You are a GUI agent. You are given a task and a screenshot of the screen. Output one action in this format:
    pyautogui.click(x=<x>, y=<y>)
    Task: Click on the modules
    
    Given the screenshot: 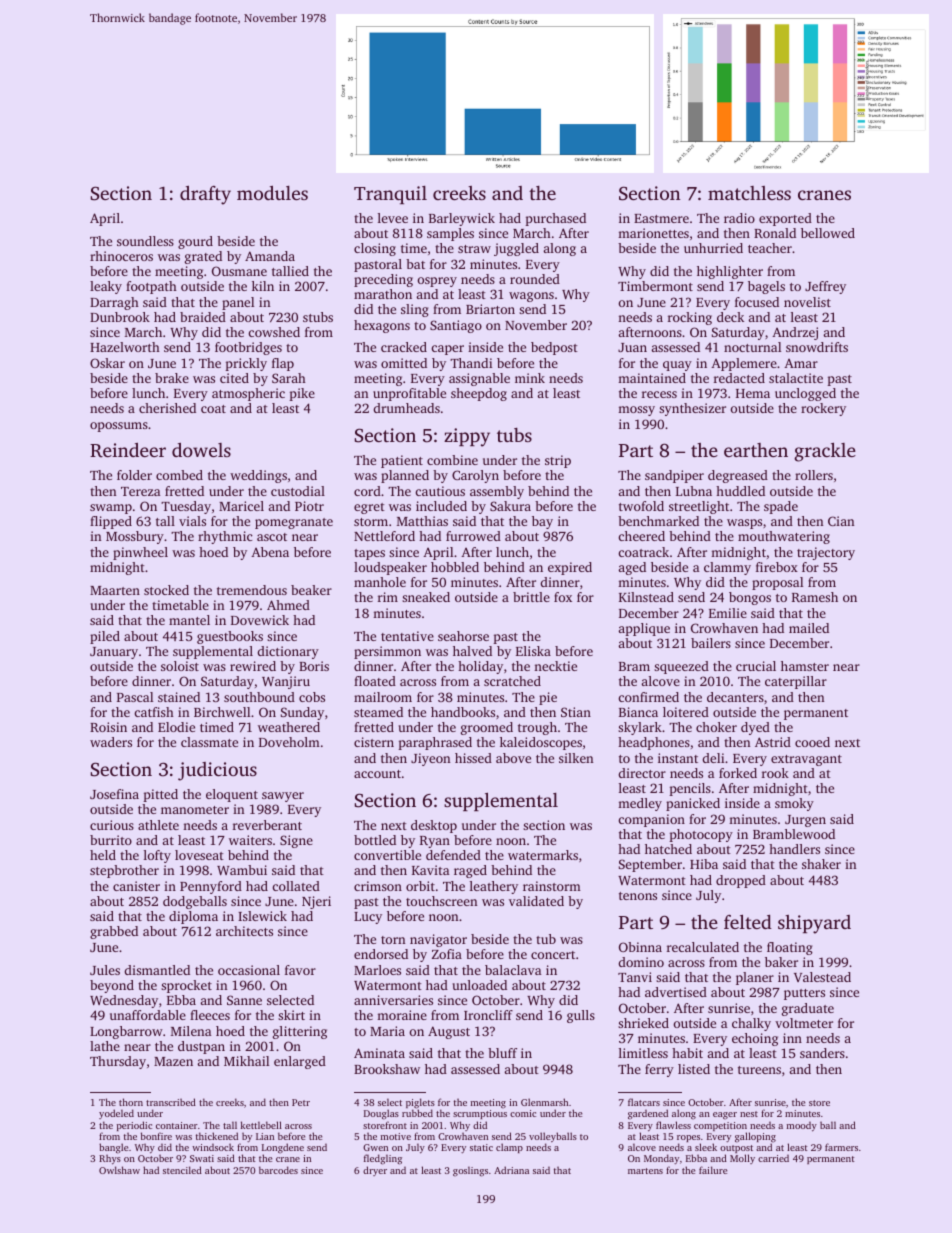 What is the action you would take?
    pyautogui.click(x=272, y=193)
